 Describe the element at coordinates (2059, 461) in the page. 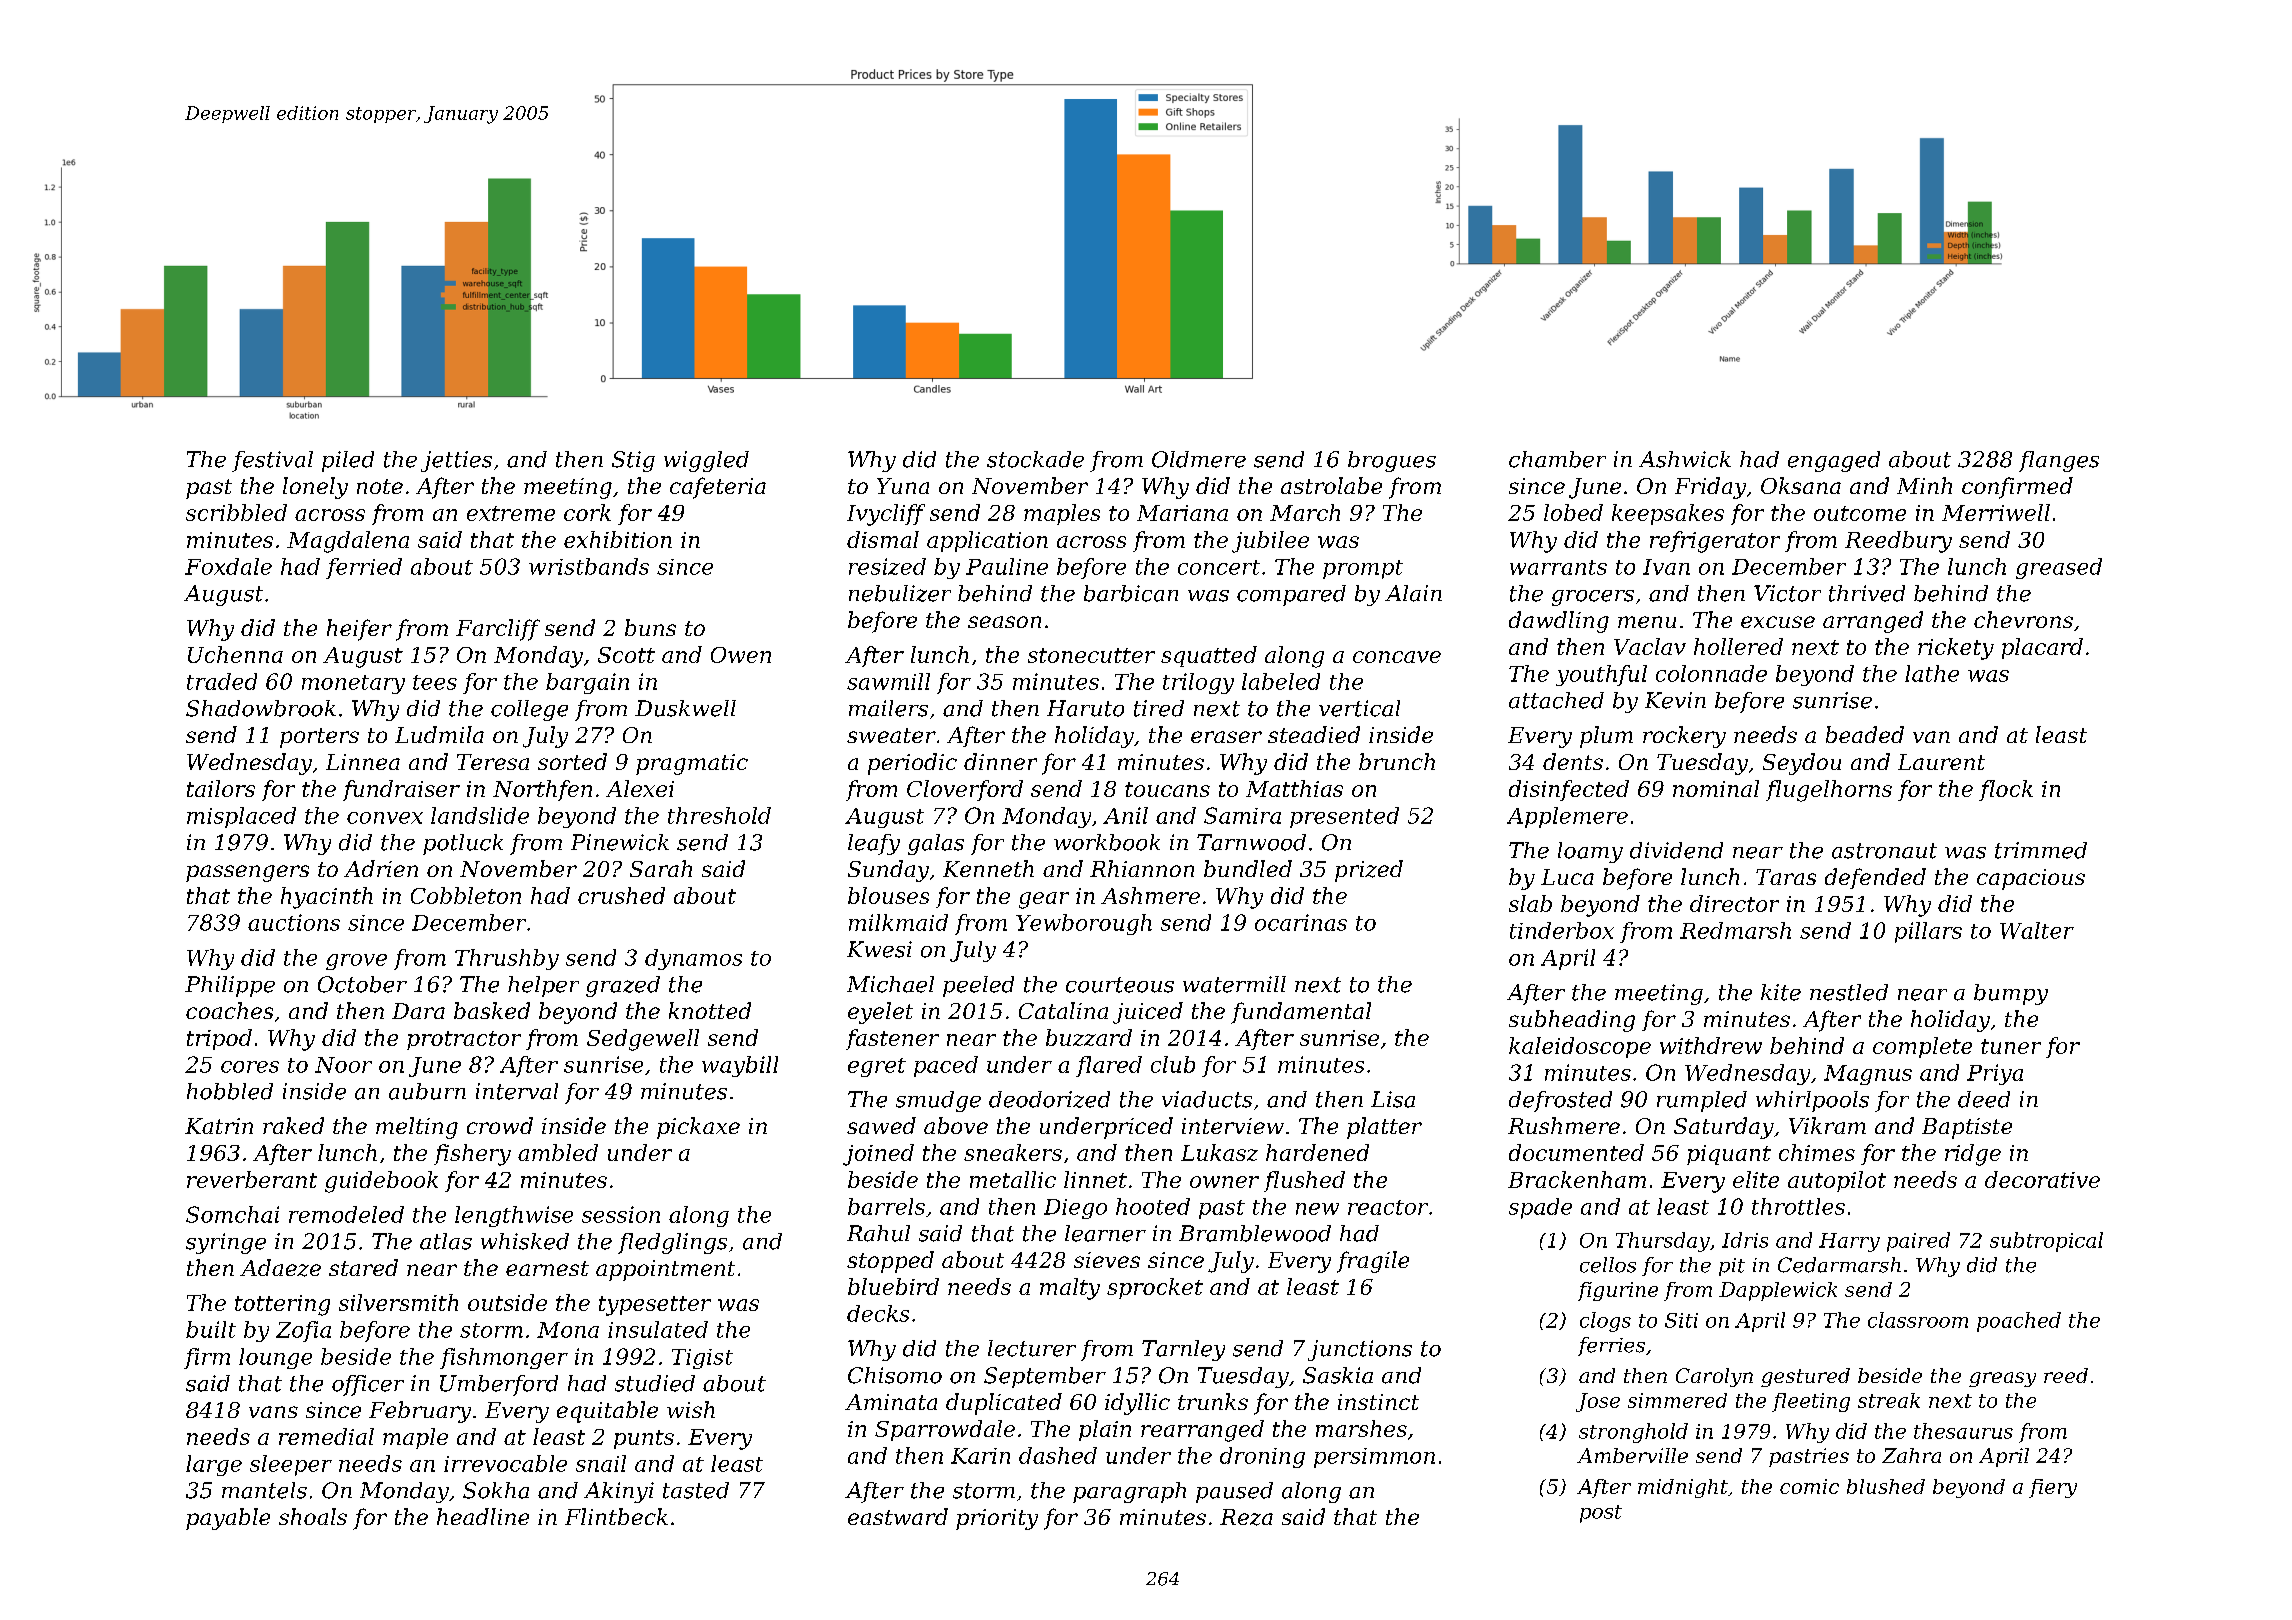

I see `flanges` at that location.
